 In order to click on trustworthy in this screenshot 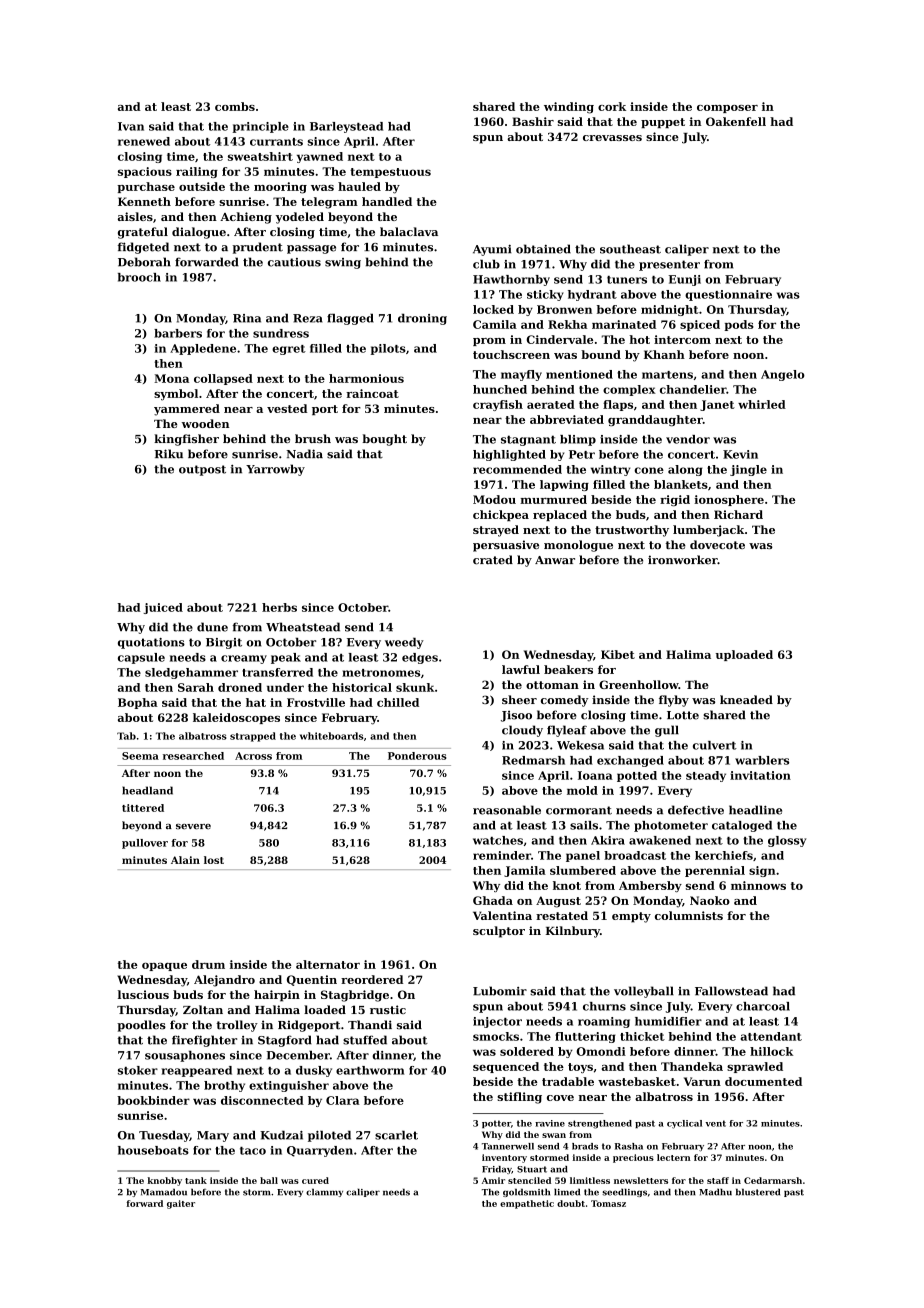, I will do `click(632, 531)`.
